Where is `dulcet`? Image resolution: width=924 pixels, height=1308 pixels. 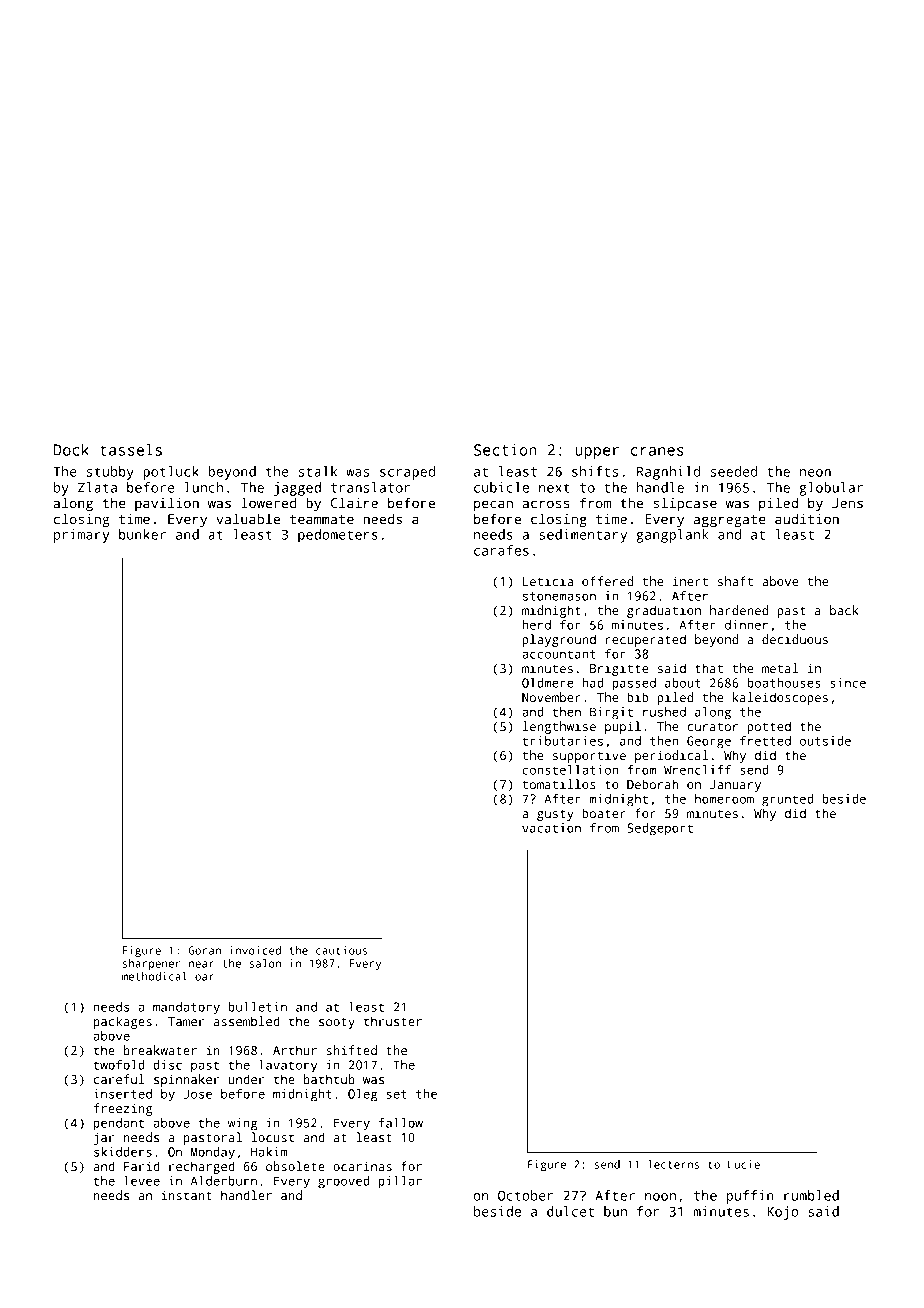 dulcet is located at coordinates (570, 1211).
